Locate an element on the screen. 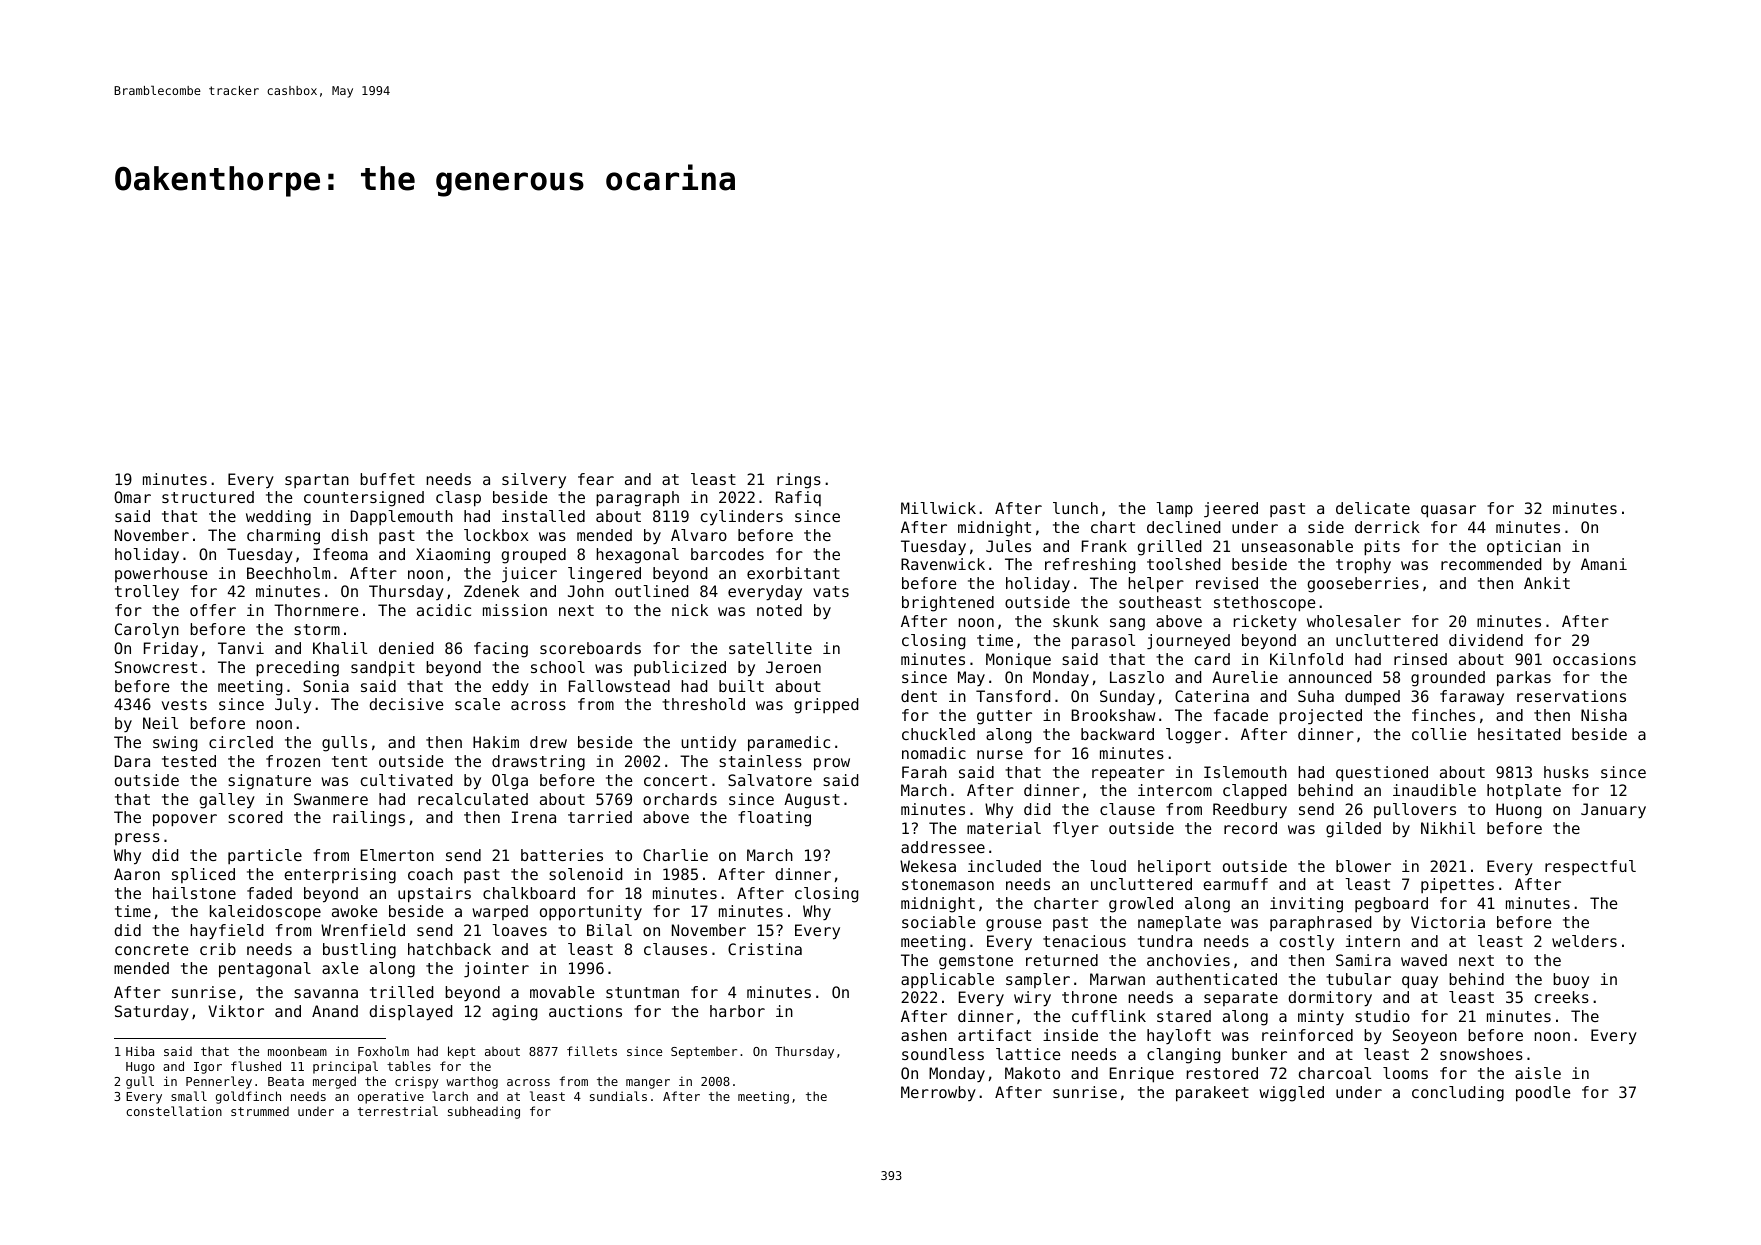 This screenshot has height=1245, width=1761. coach is located at coordinates (430, 874).
